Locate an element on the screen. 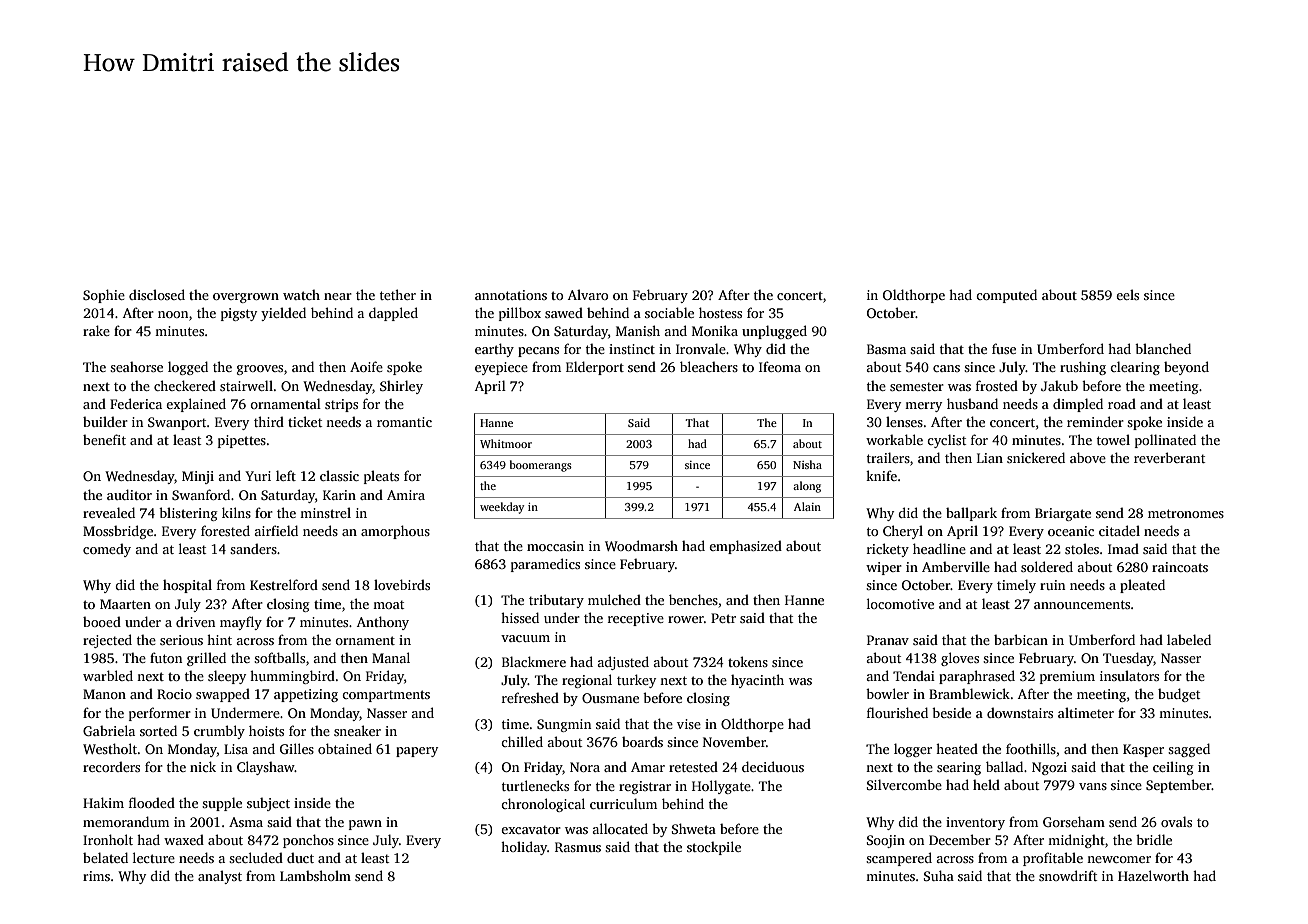 This screenshot has height=924, width=1308. fuse is located at coordinates (1004, 348).
